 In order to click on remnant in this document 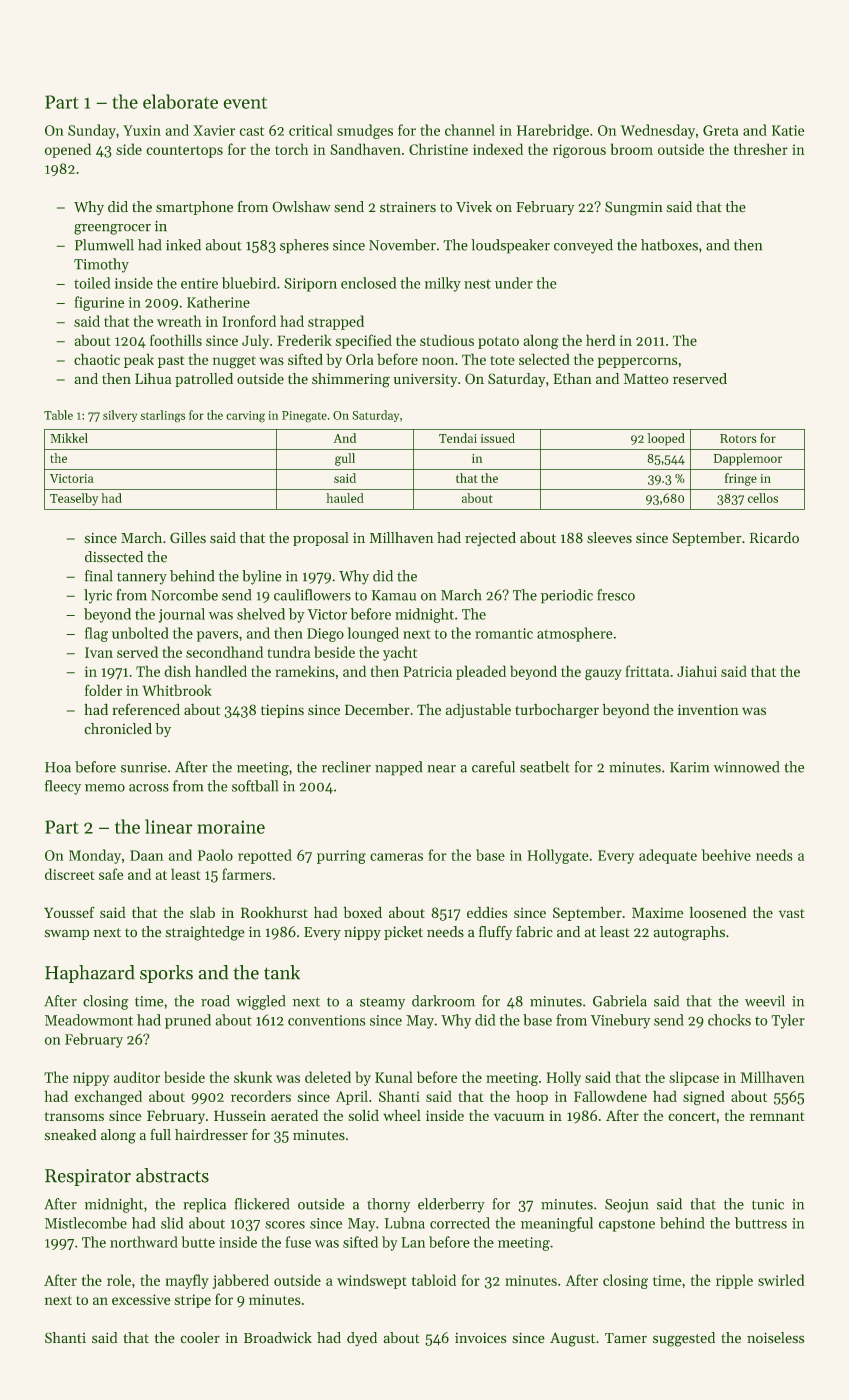, I will do `click(777, 1116)`.
